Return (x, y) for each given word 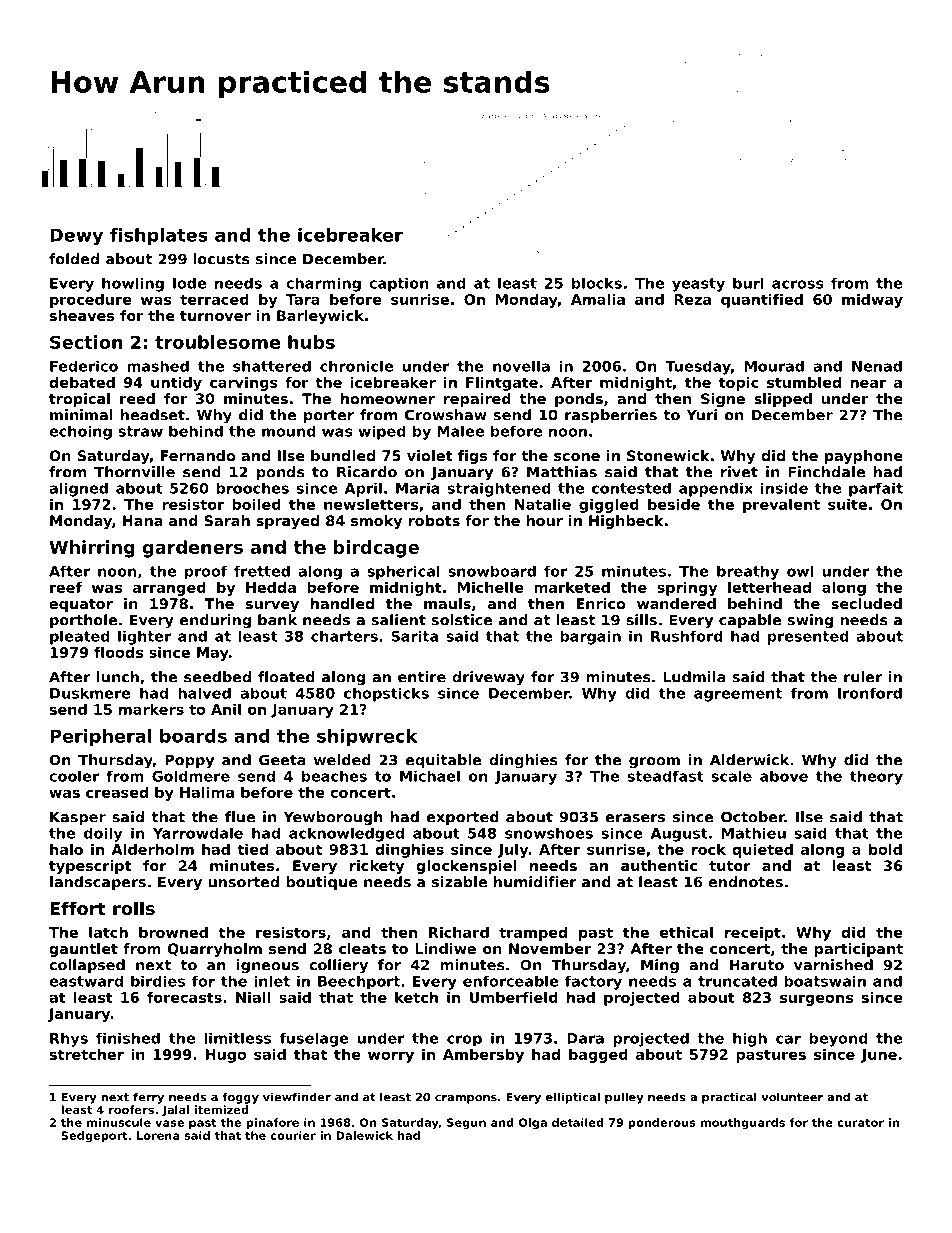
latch (108, 932)
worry (391, 1057)
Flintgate (502, 384)
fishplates (159, 236)
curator (860, 1123)
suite (847, 504)
